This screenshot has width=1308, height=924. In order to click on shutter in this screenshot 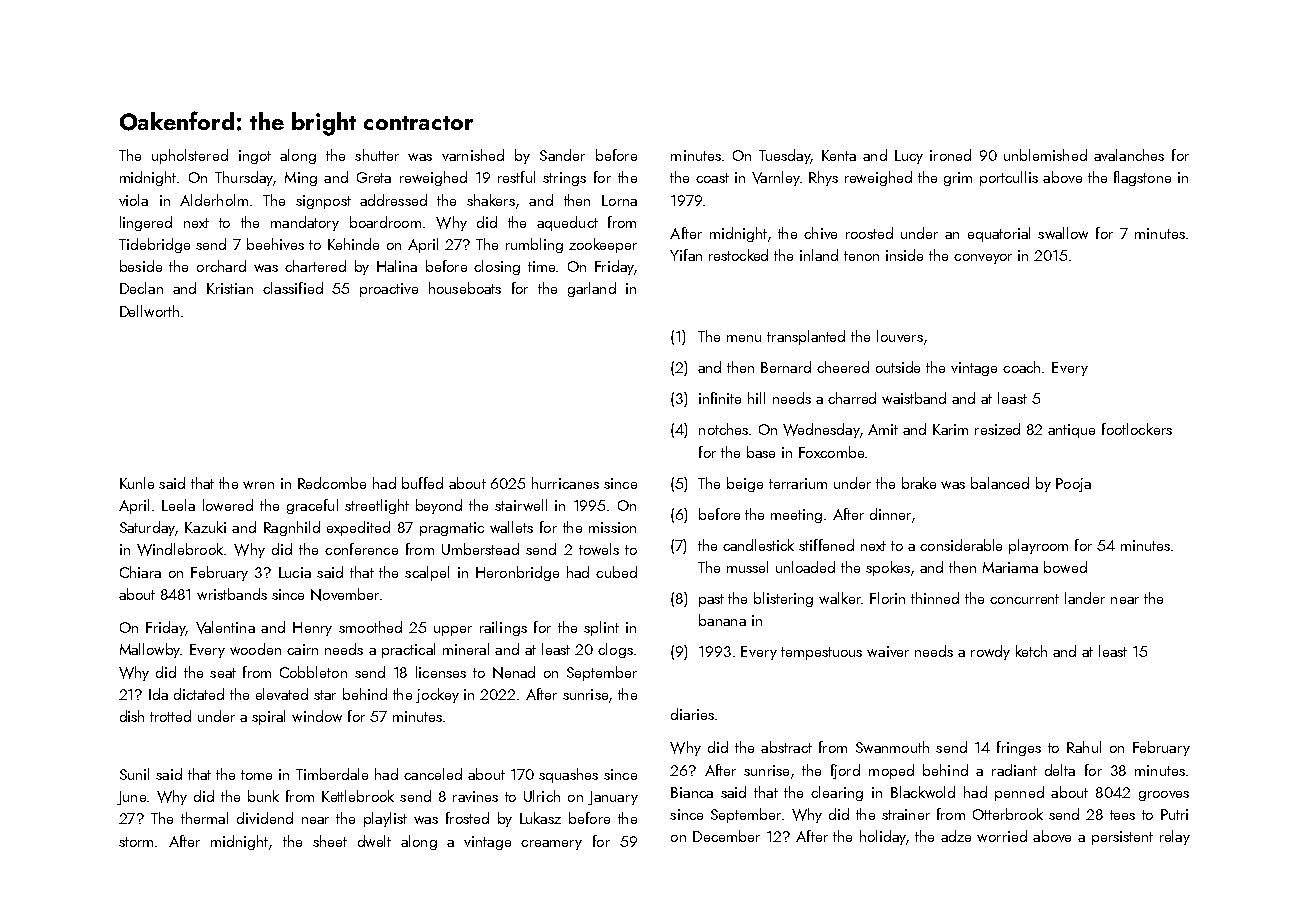, I will do `click(377, 155)`.
